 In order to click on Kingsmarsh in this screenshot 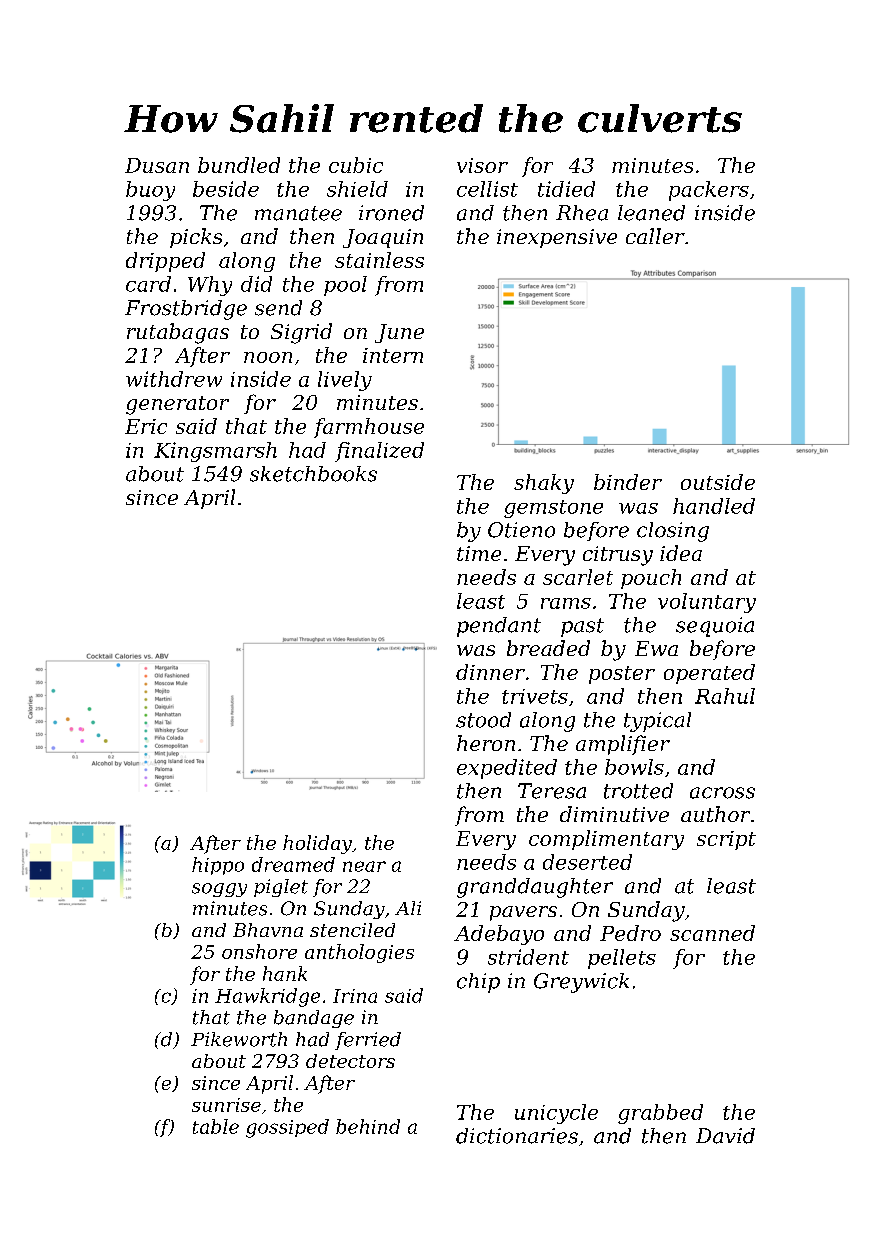, I will do `click(215, 452)`.
